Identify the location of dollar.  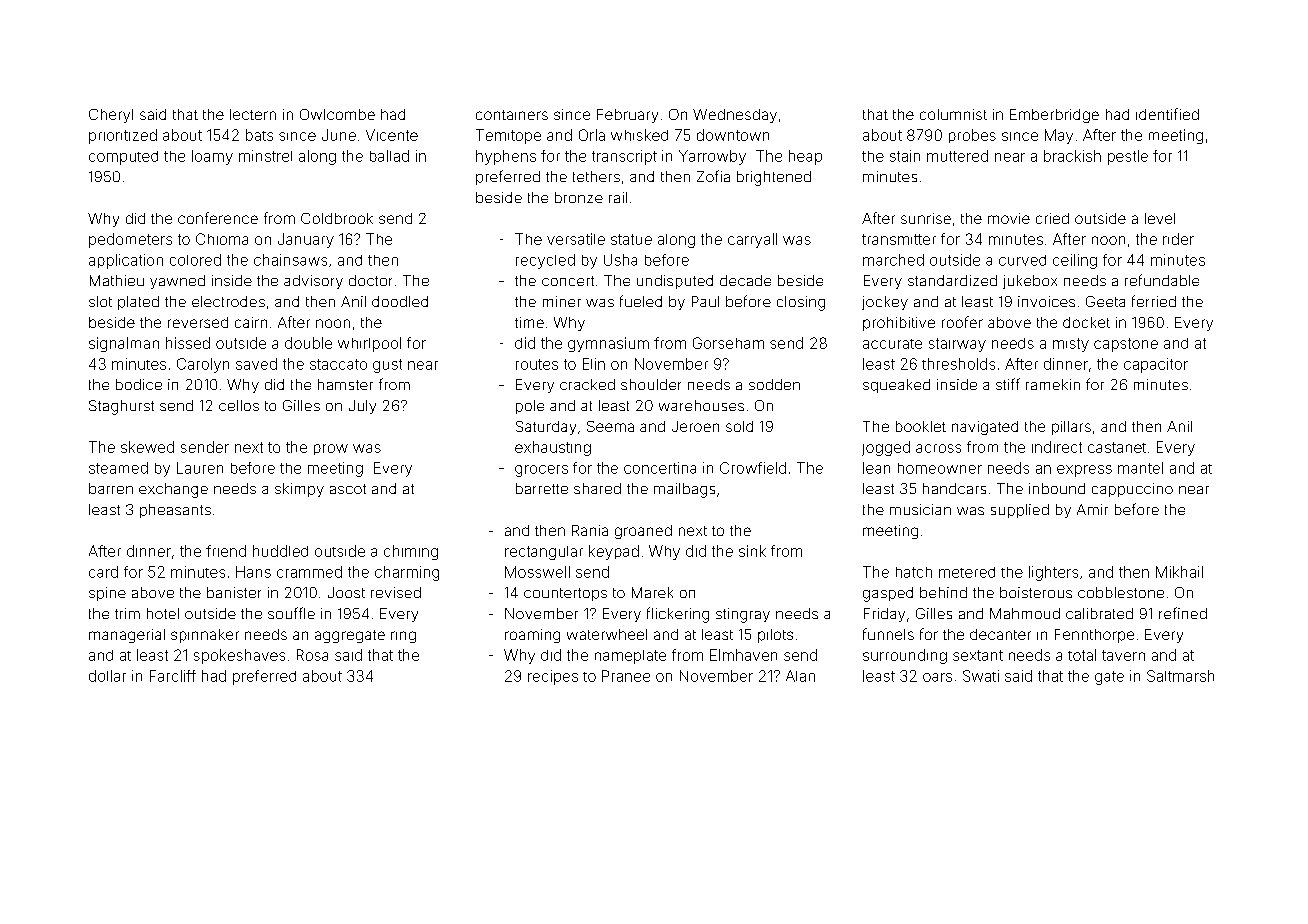
(107, 676).
